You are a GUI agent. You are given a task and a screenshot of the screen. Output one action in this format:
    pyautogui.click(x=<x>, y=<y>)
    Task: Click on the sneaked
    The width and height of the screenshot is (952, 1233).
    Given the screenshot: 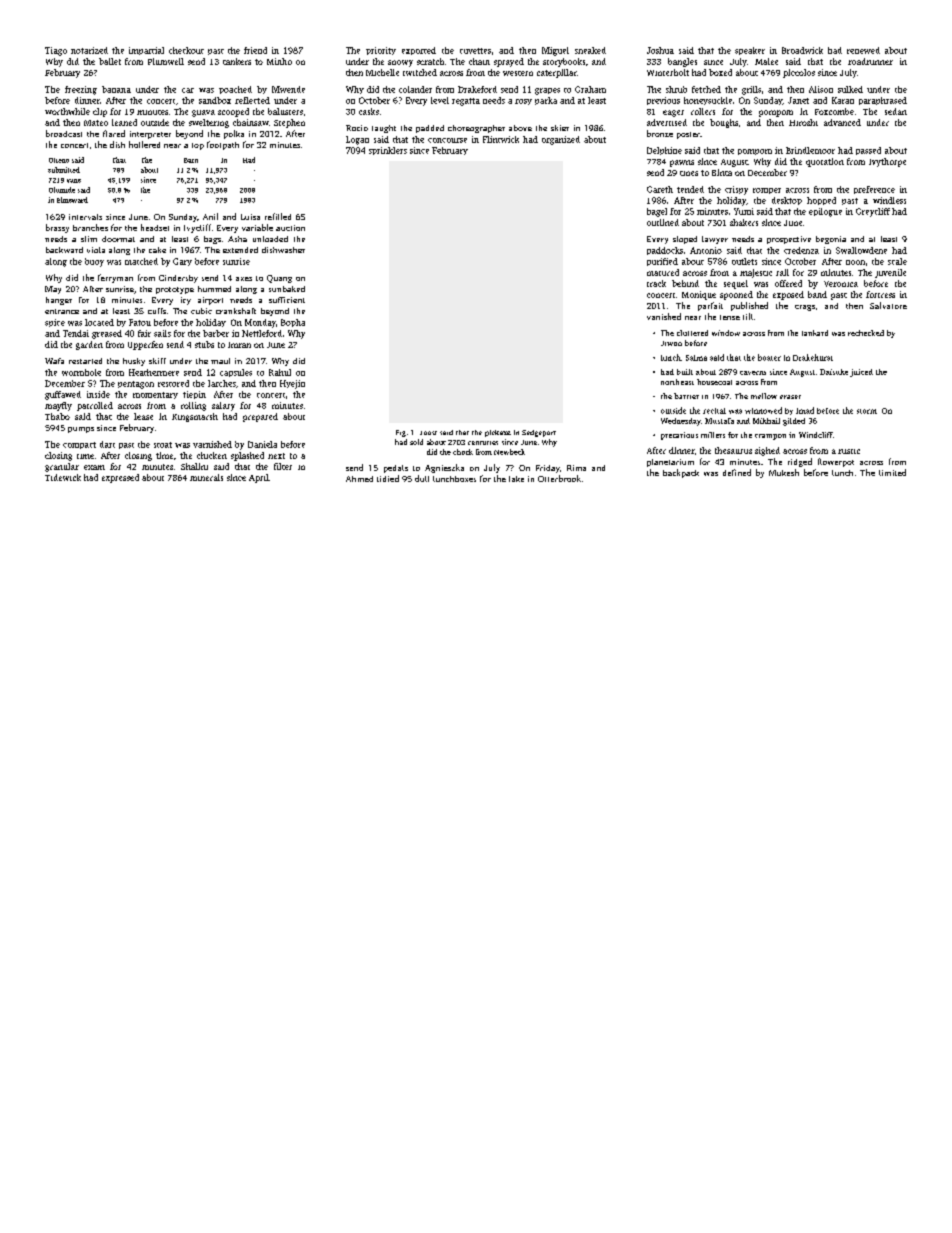 What is the action you would take?
    pyautogui.click(x=590, y=50)
